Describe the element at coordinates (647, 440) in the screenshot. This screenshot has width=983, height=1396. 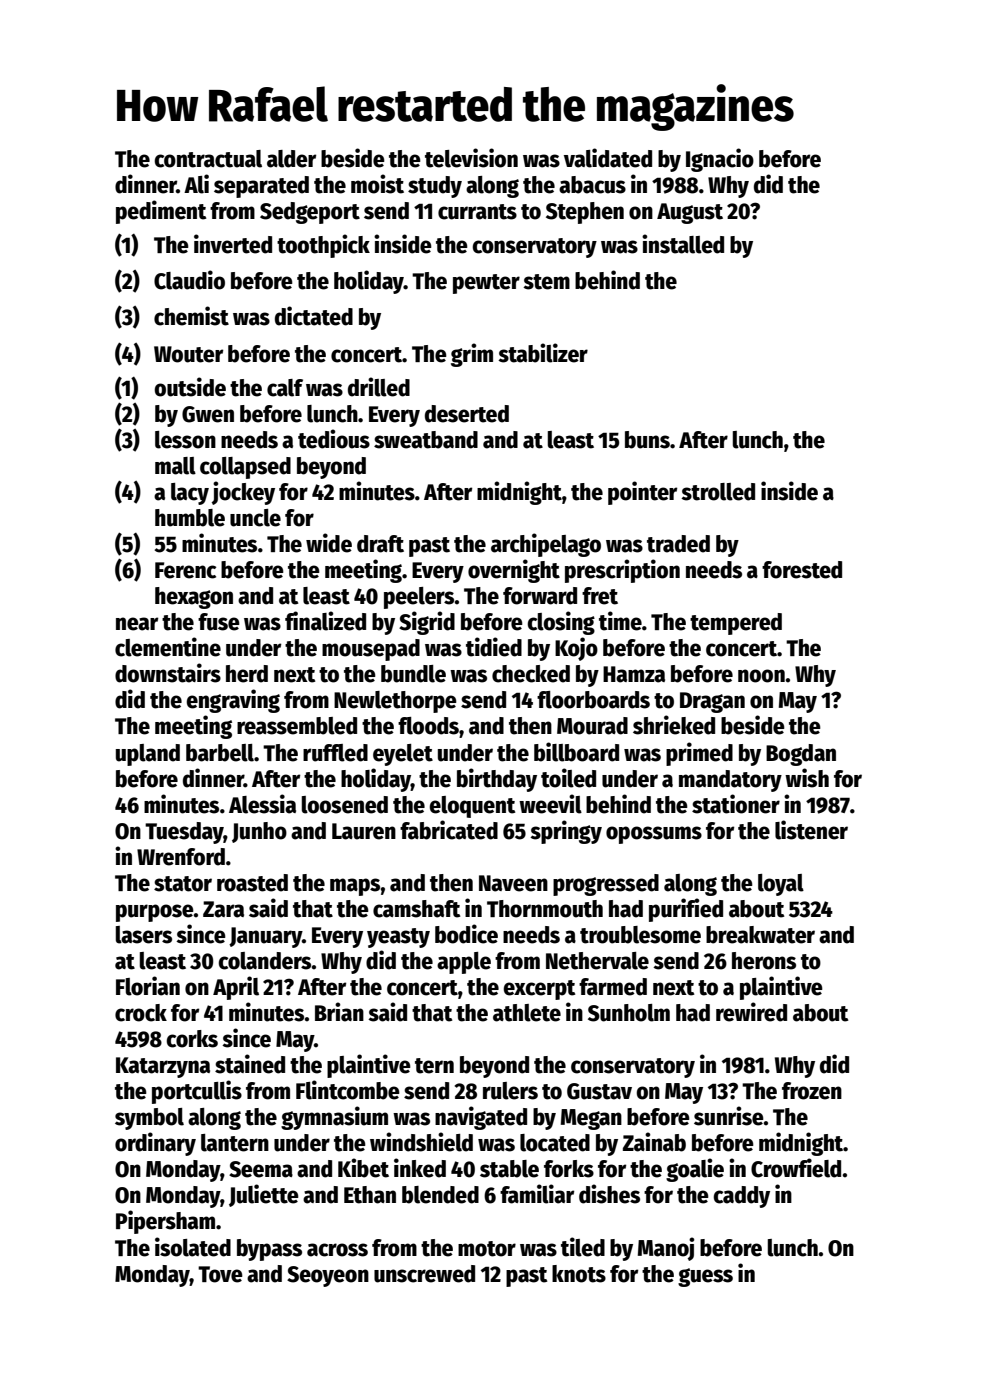
I see `buns` at that location.
